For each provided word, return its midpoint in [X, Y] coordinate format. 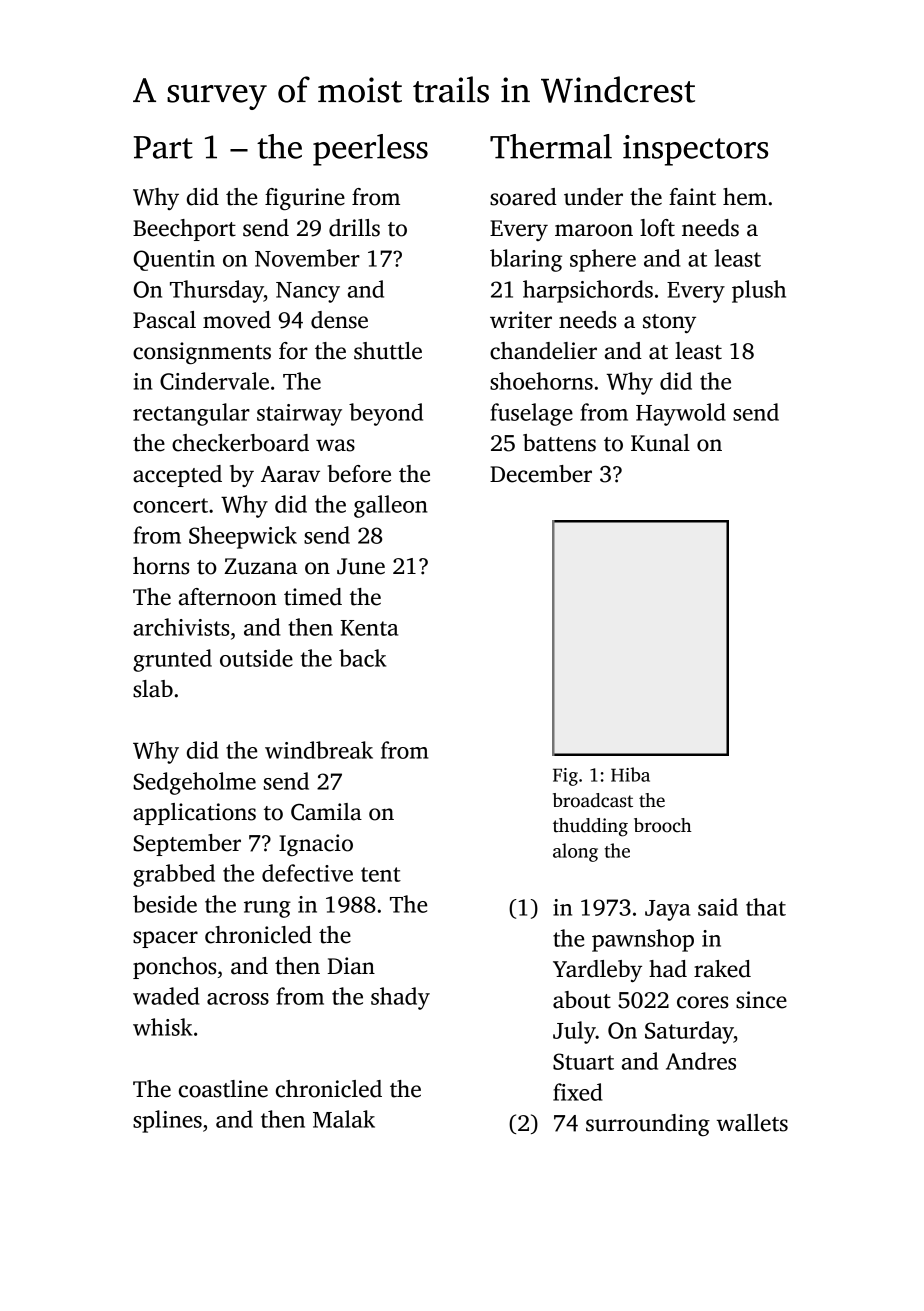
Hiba [630, 774]
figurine [305, 199]
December [541, 474]
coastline [223, 1089]
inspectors [695, 150]
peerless [370, 150]
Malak [344, 1119]
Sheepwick [243, 537]
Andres [701, 1061]
